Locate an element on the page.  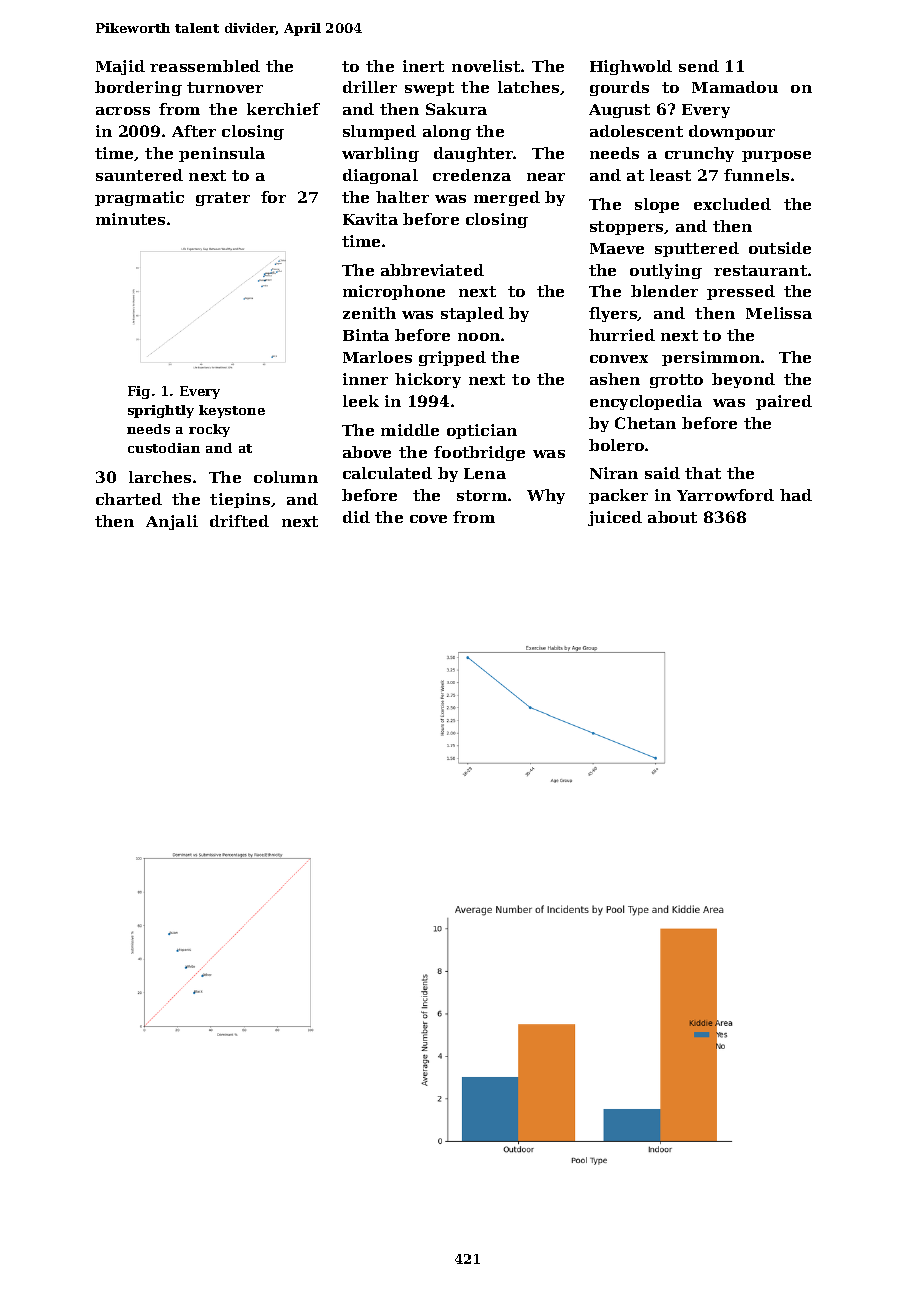
reassembled is located at coordinates (205, 66).
